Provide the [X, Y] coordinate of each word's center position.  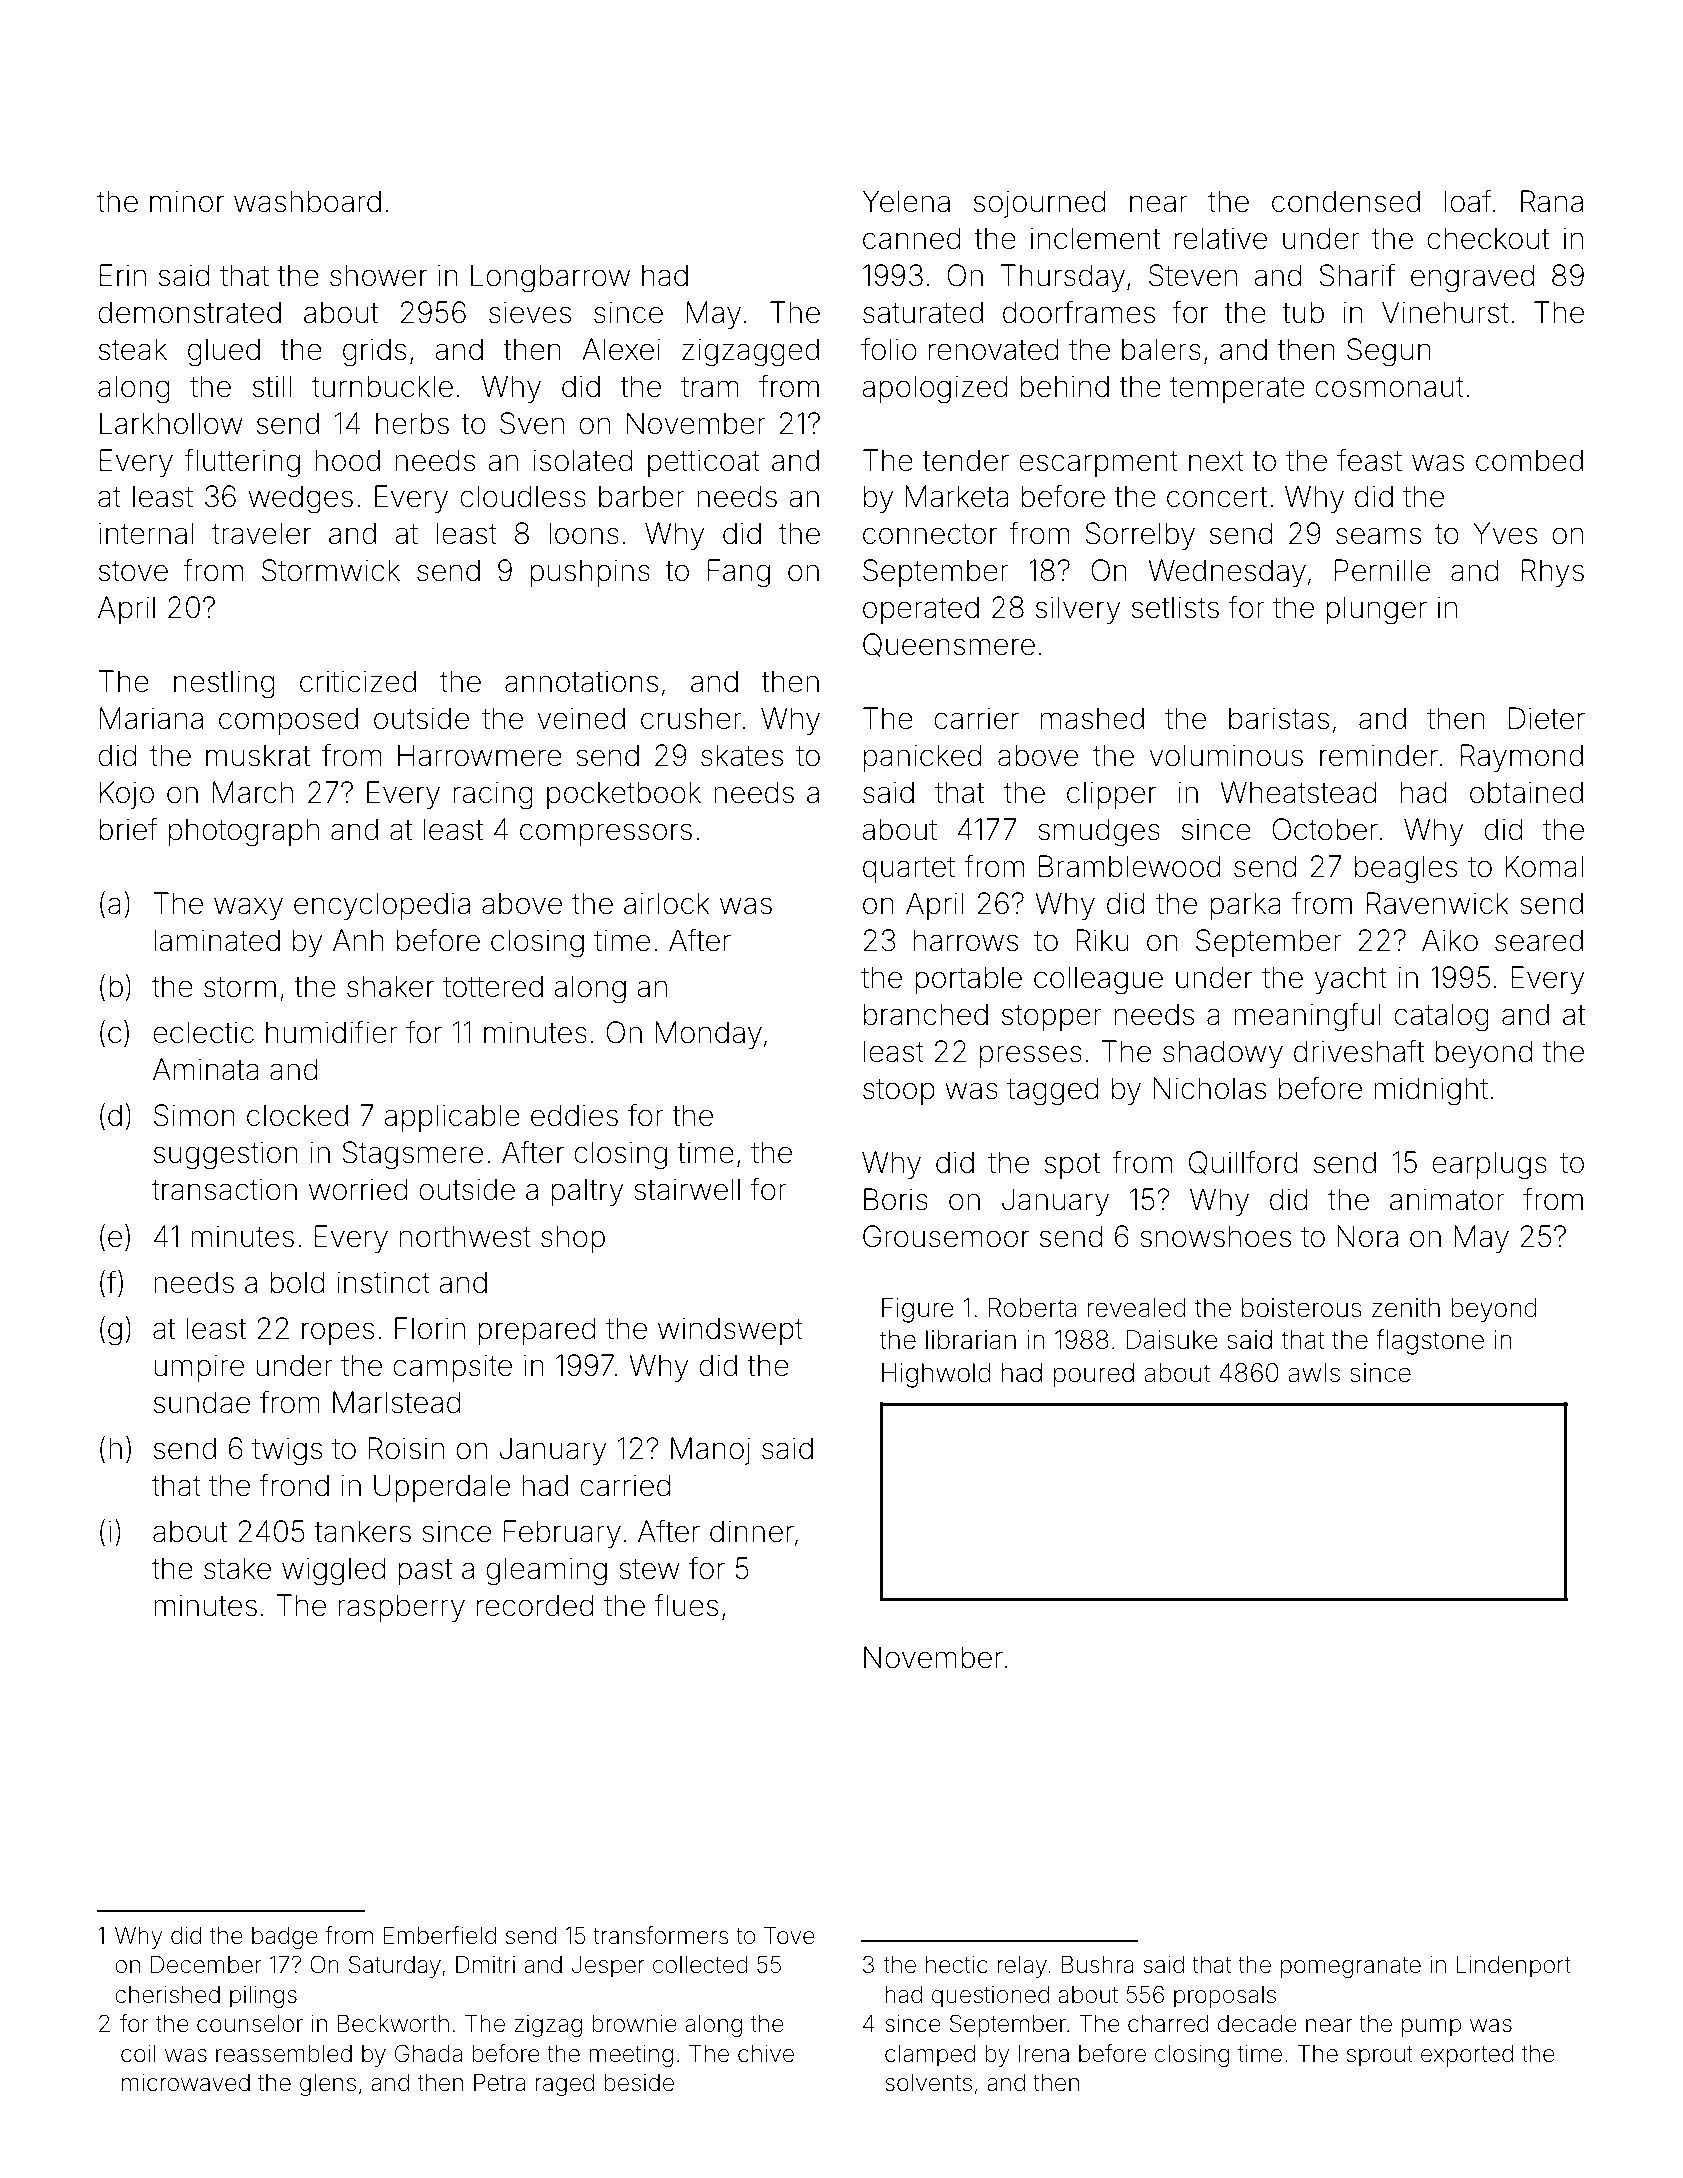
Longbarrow [550, 278]
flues [686, 1605]
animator [1447, 1199]
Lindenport [1513, 1967]
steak [133, 349]
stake [237, 1568]
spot [1072, 1166]
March [253, 792]
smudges [1099, 832]
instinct [383, 1282]
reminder [1379, 755]
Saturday [395, 1966]
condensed [1346, 201]
